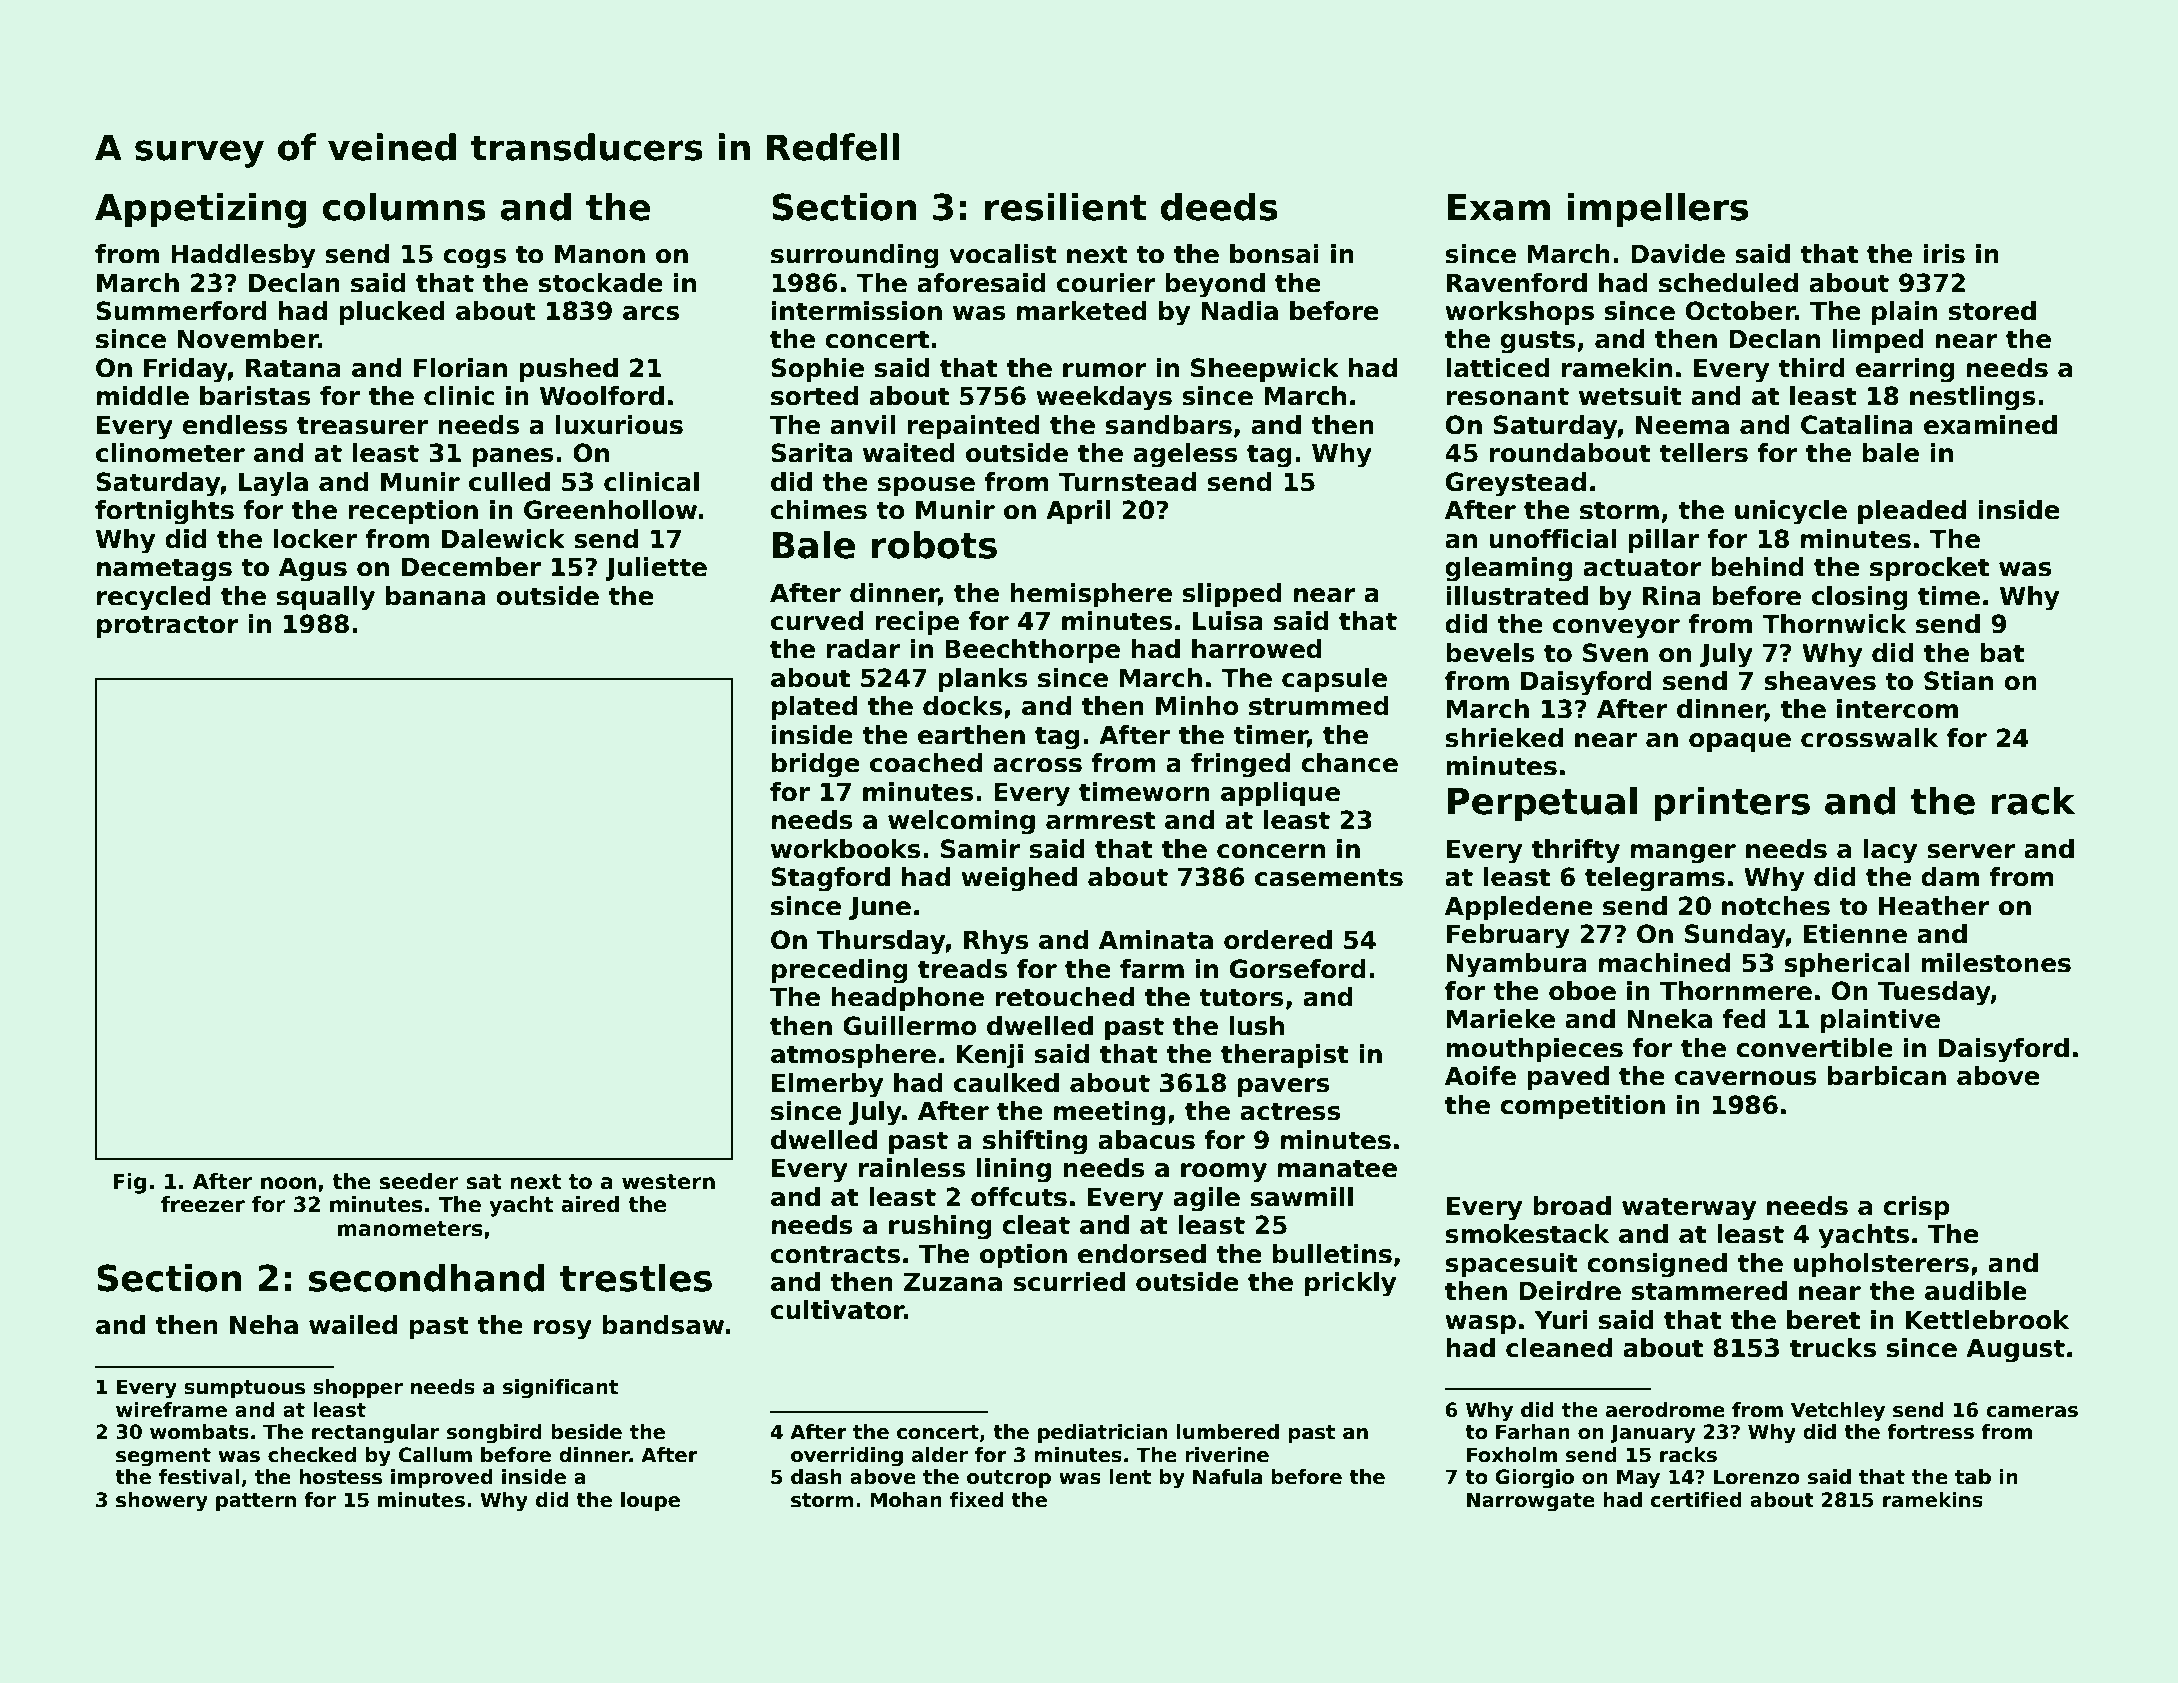 Image resolution: width=2178 pixels, height=1683 pixels. Describe the element at coordinates (1065, 207) in the screenshot. I see `resilient` at that location.
